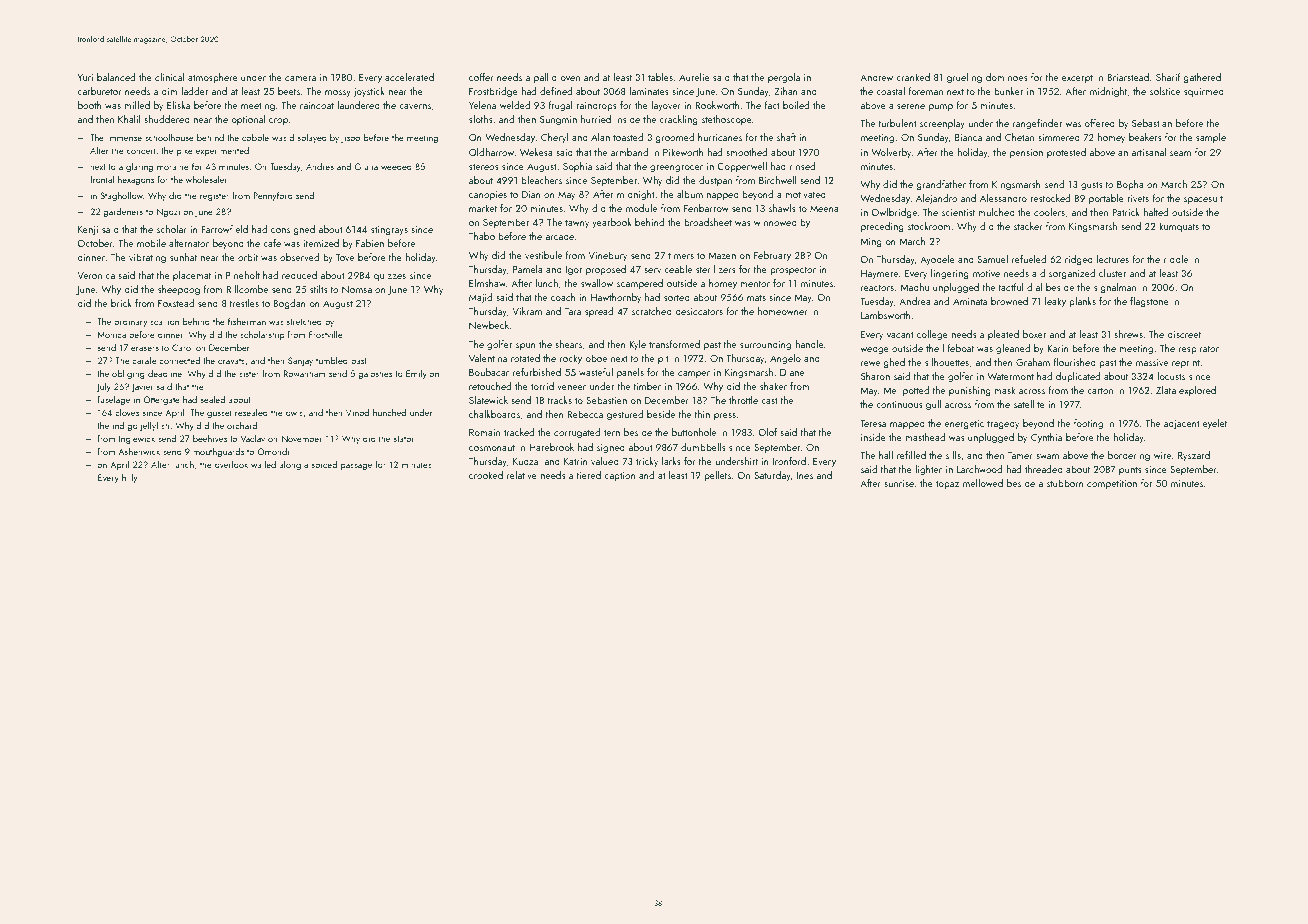  What do you see at coordinates (85, 77) in the screenshot?
I see `Yuri` at bounding box center [85, 77].
